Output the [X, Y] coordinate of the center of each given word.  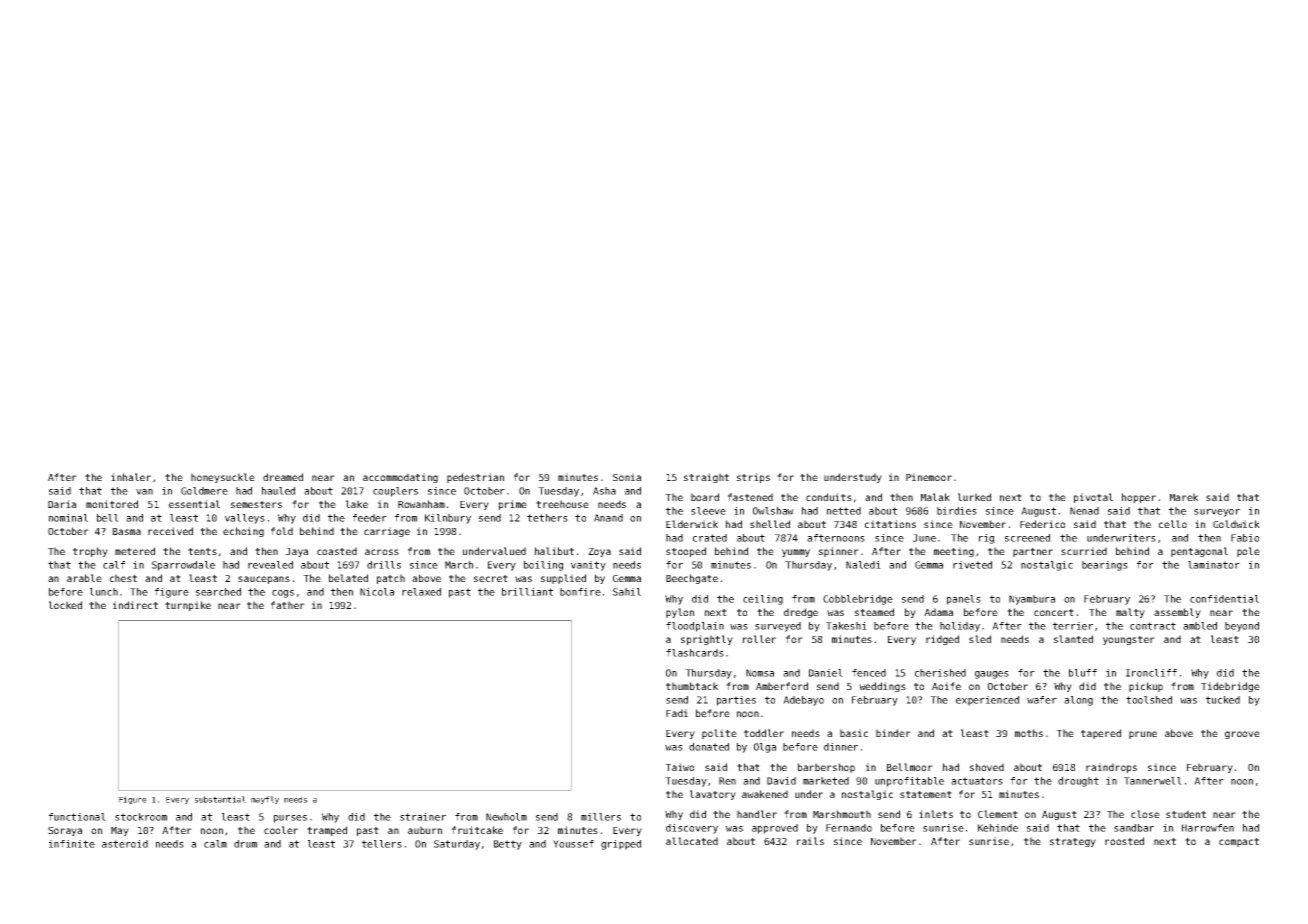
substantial [220, 799]
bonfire [580, 592]
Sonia [627, 477]
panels [964, 600]
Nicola [377, 592]
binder [893, 733]
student [1186, 814]
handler [757, 814]
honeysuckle [223, 478]
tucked [1223, 700]
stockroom [141, 817]
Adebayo [803, 701]
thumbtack [692, 686]
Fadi [677, 713]
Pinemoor [929, 477]
